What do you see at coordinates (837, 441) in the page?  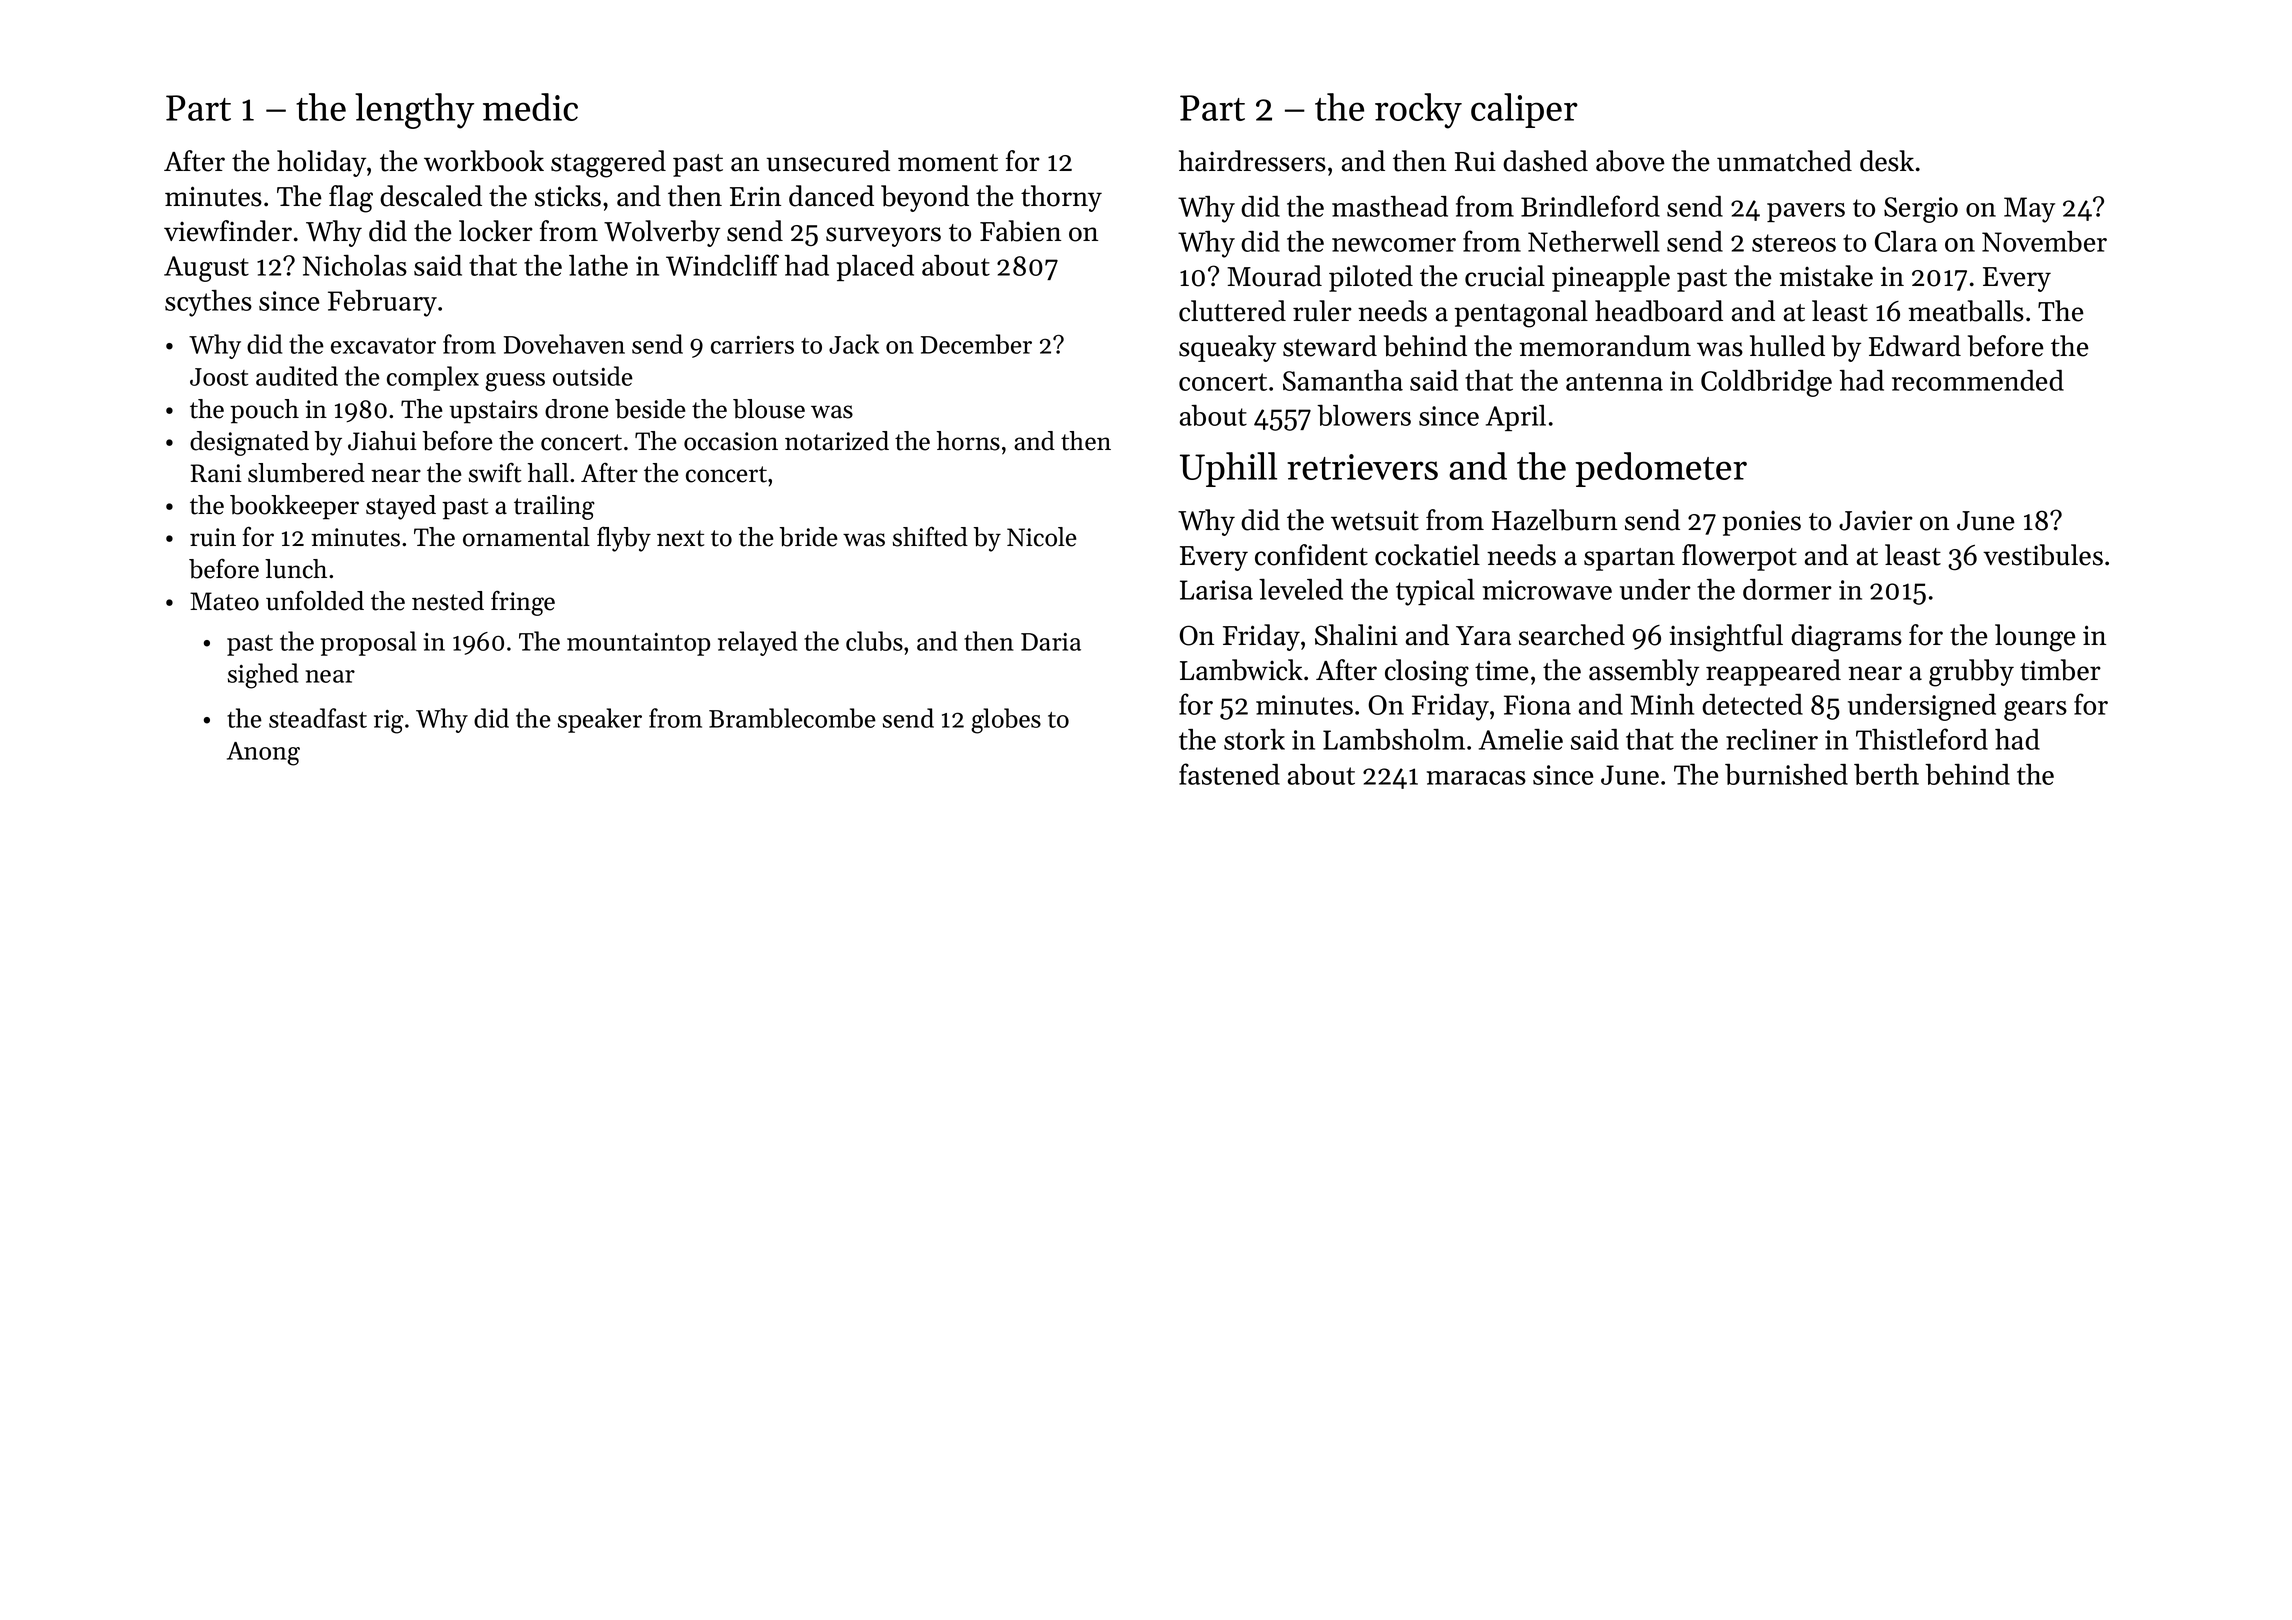 I see `notarized` at bounding box center [837, 441].
